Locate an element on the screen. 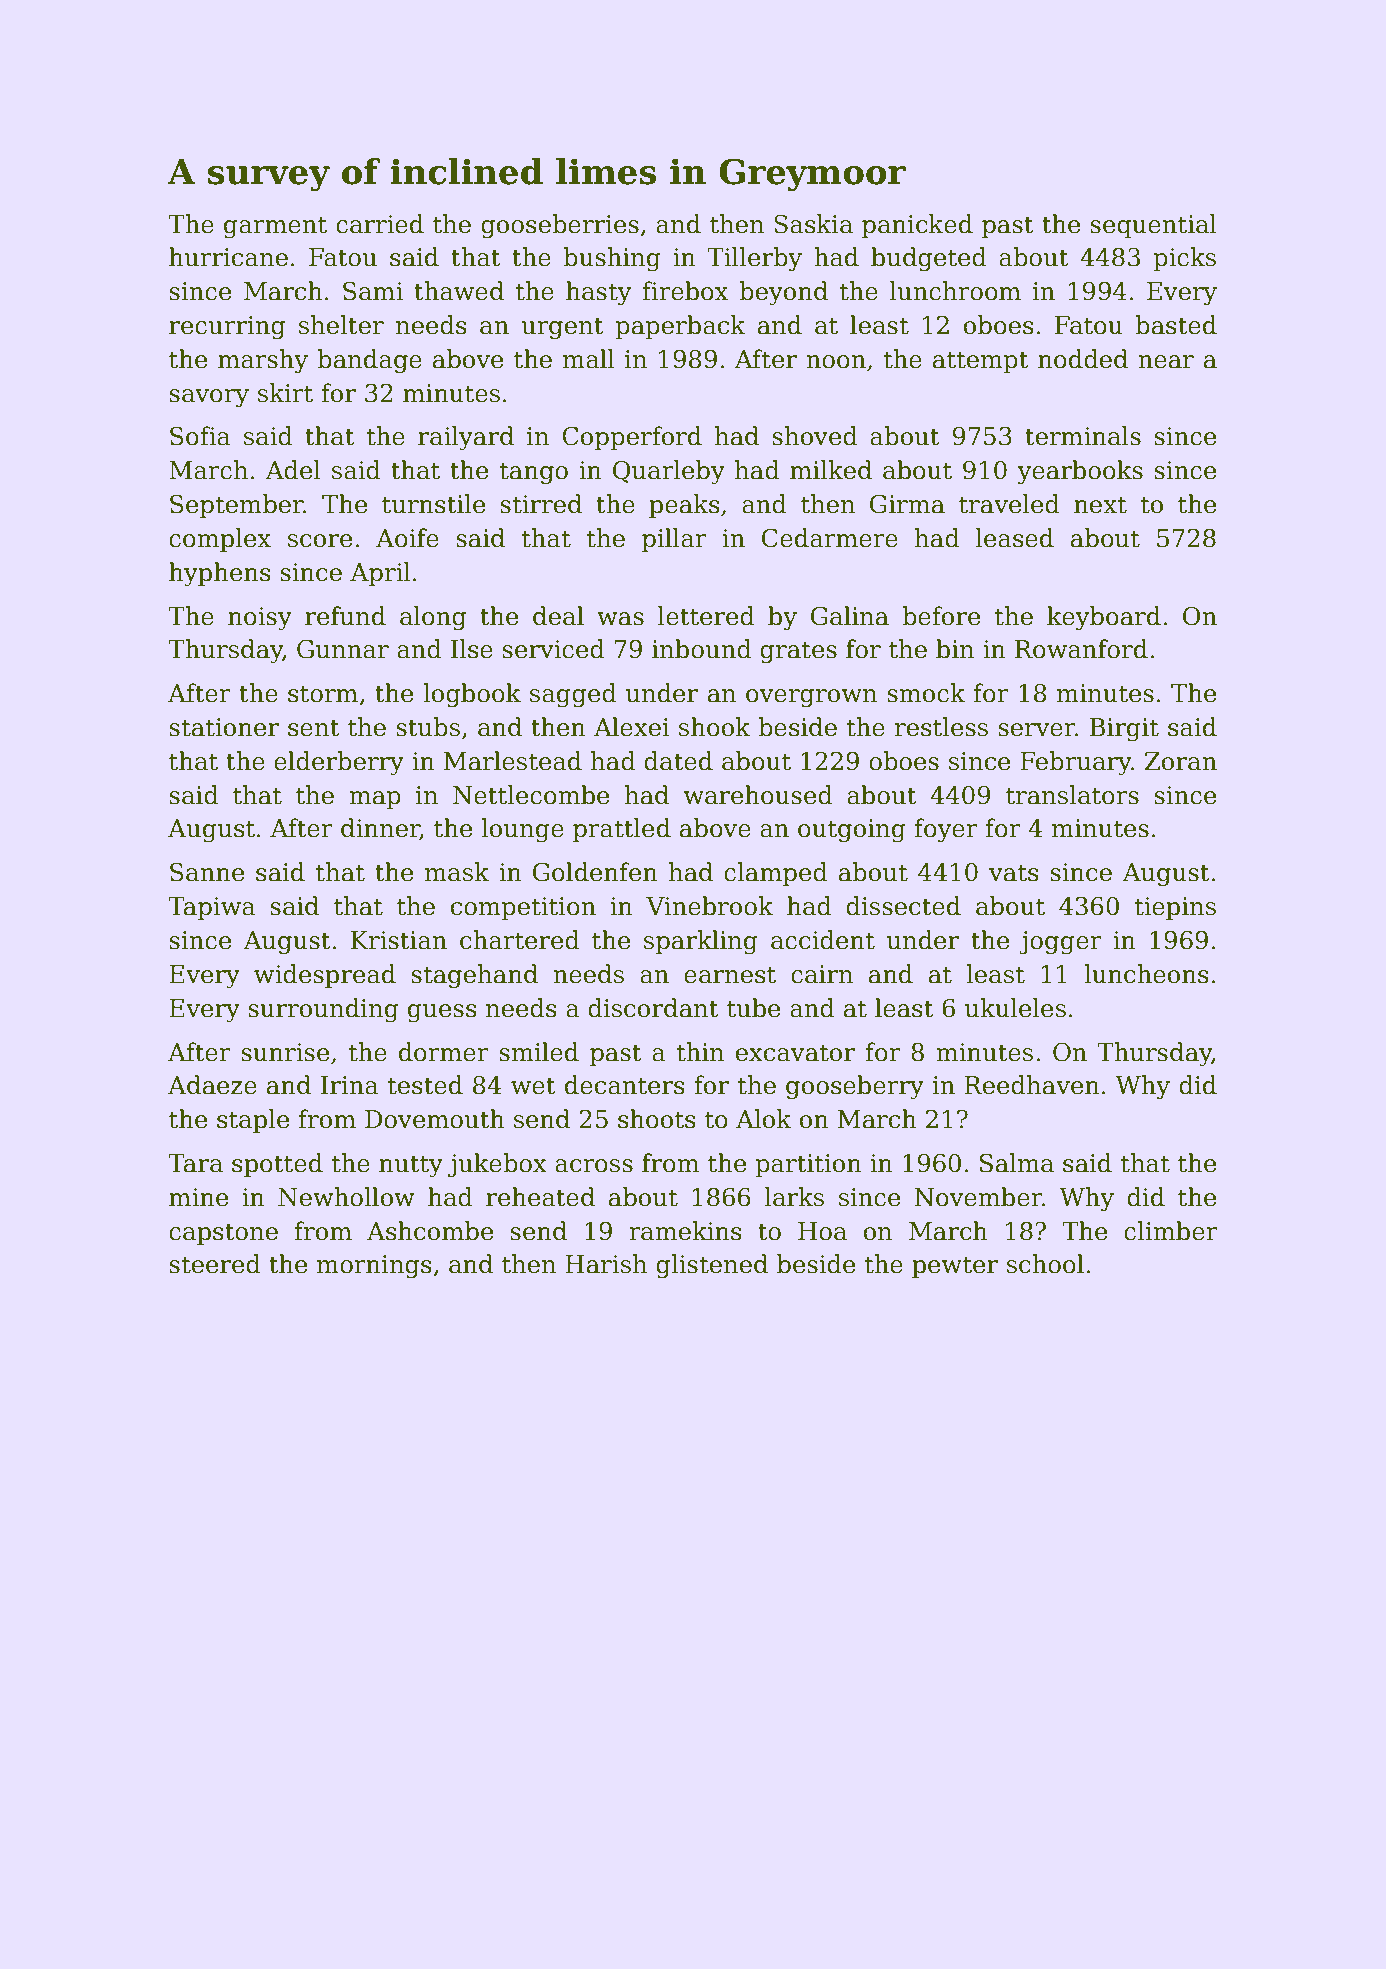 This screenshot has width=1386, height=1969. mornings is located at coordinates (374, 1267).
